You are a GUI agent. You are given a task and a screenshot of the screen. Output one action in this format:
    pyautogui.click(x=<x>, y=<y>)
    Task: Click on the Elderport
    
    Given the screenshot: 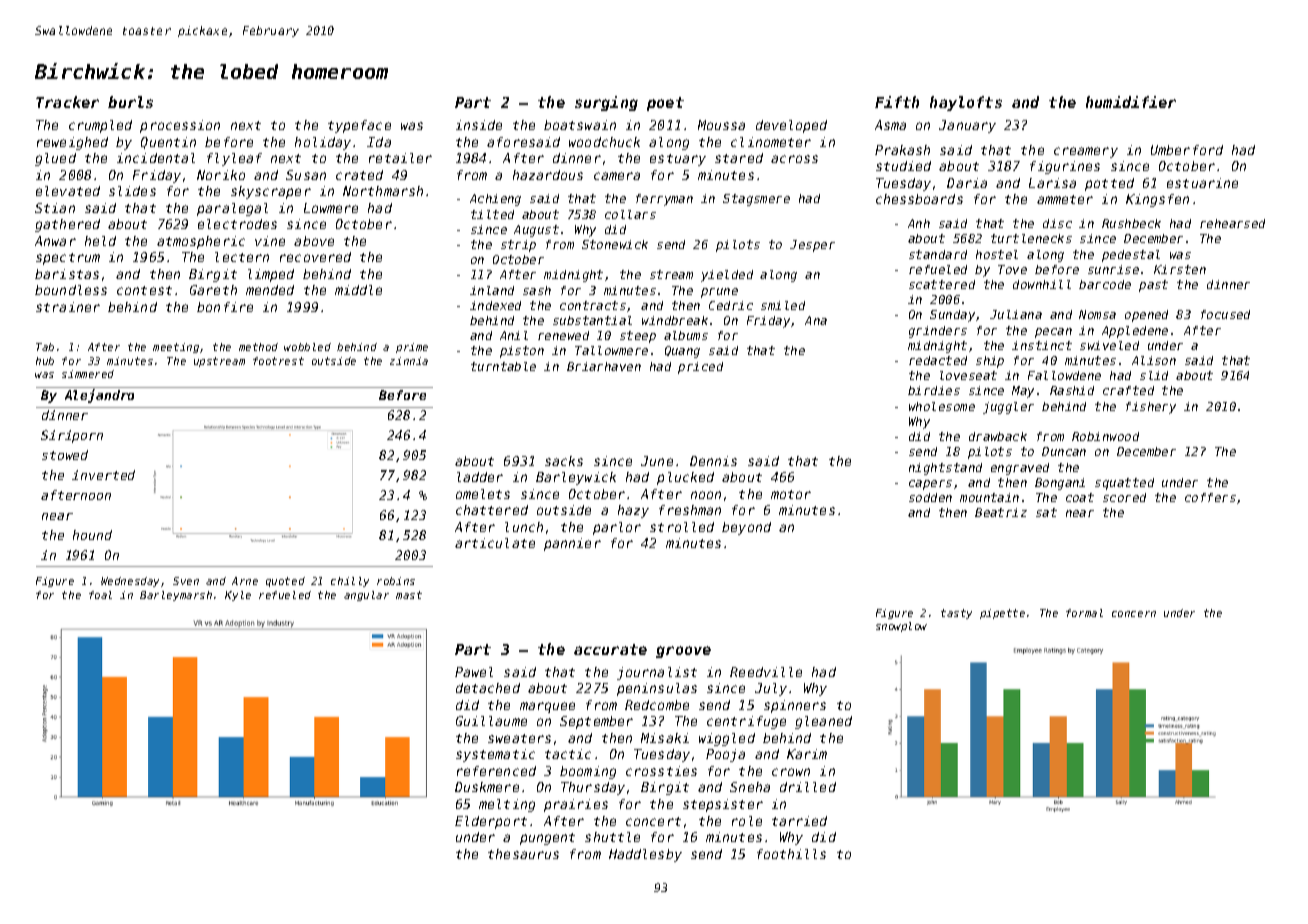 What is the action you would take?
    pyautogui.click(x=491, y=822)
